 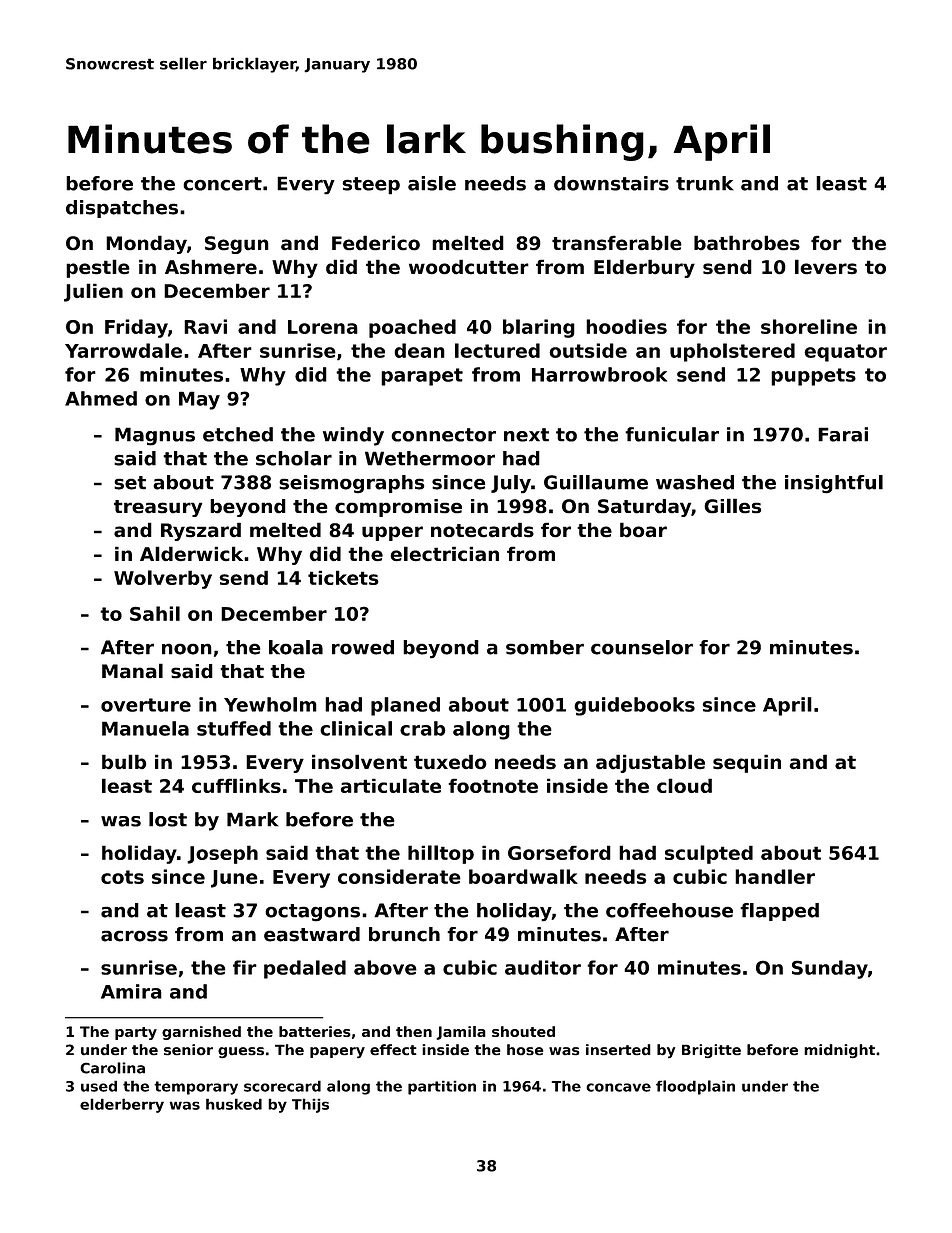 What do you see at coordinates (270, 704) in the screenshot?
I see `Yewholm` at bounding box center [270, 704].
